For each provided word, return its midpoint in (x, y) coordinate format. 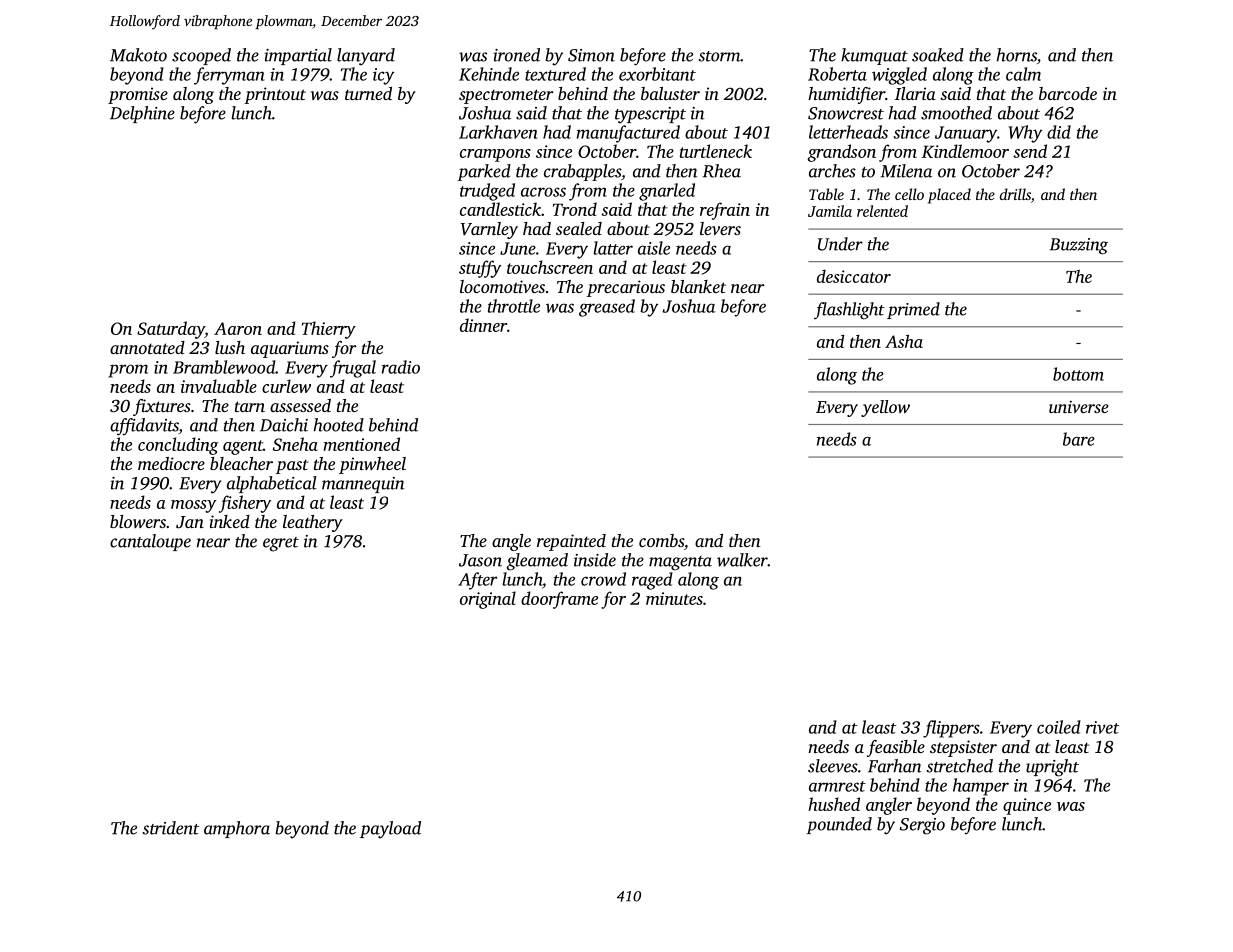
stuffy (480, 269)
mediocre (171, 463)
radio (401, 367)
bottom (1078, 374)
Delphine (142, 114)
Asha (904, 341)
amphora (237, 829)
